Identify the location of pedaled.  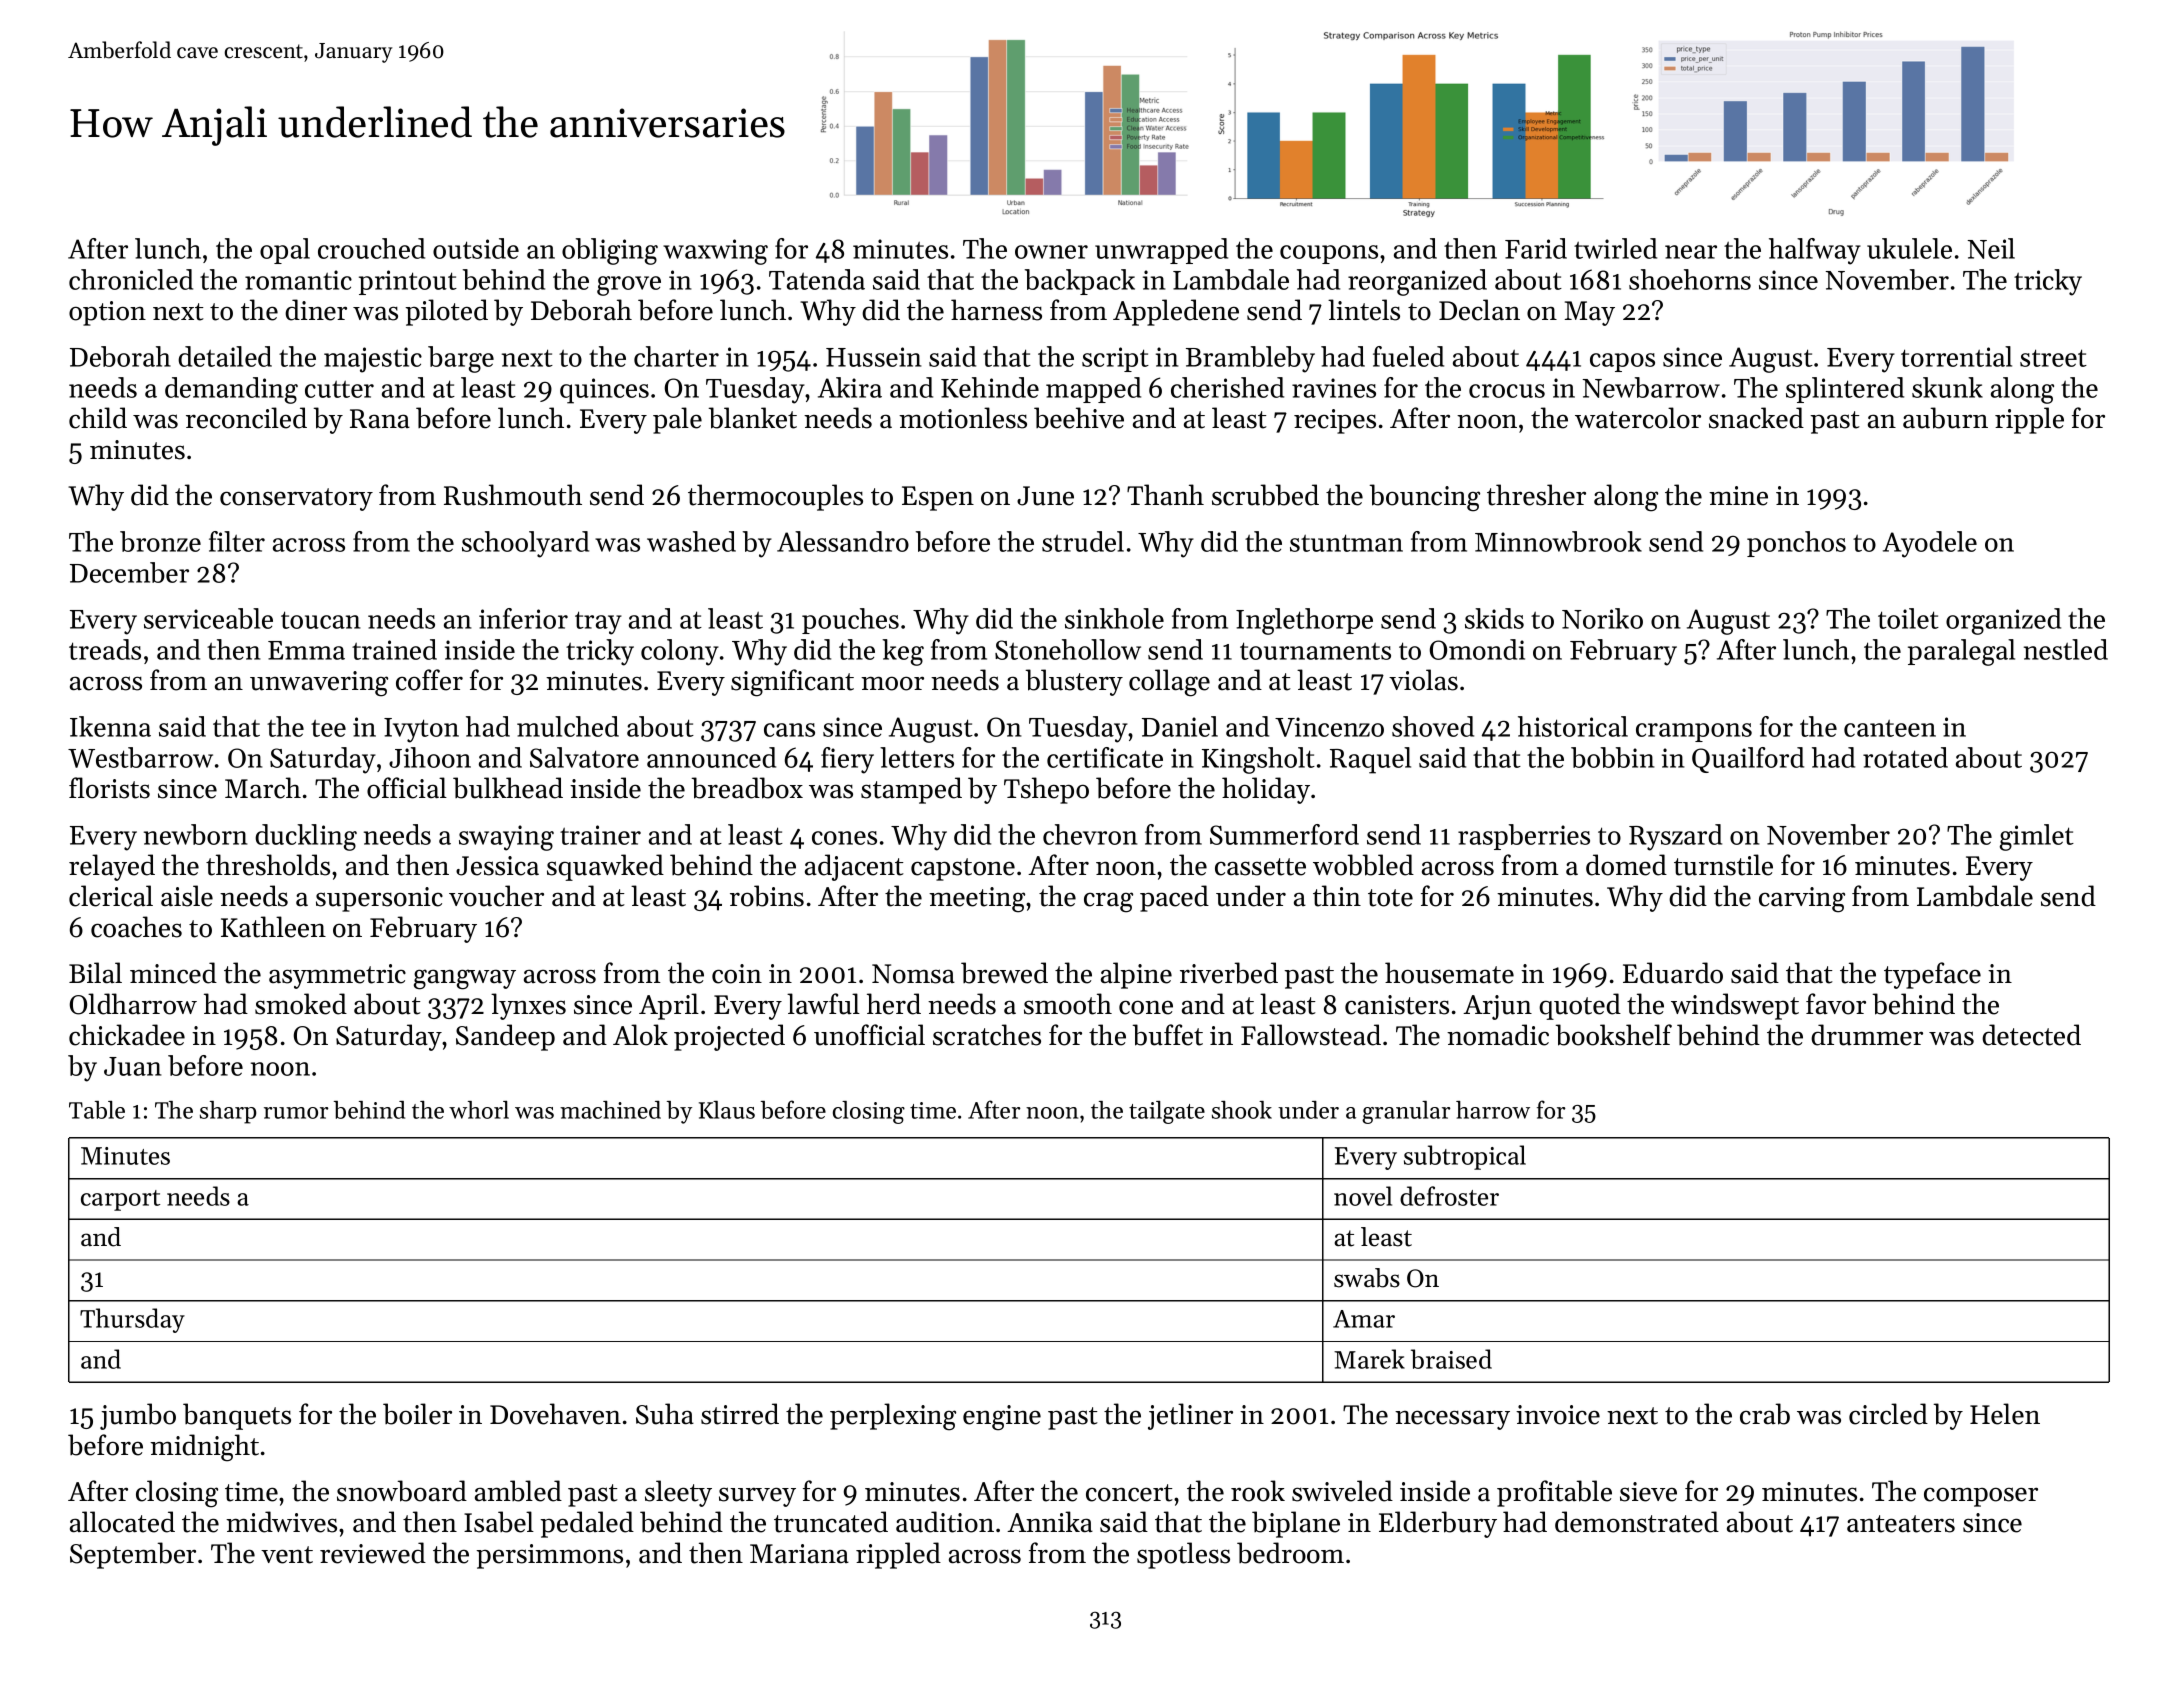
(587, 1524).
